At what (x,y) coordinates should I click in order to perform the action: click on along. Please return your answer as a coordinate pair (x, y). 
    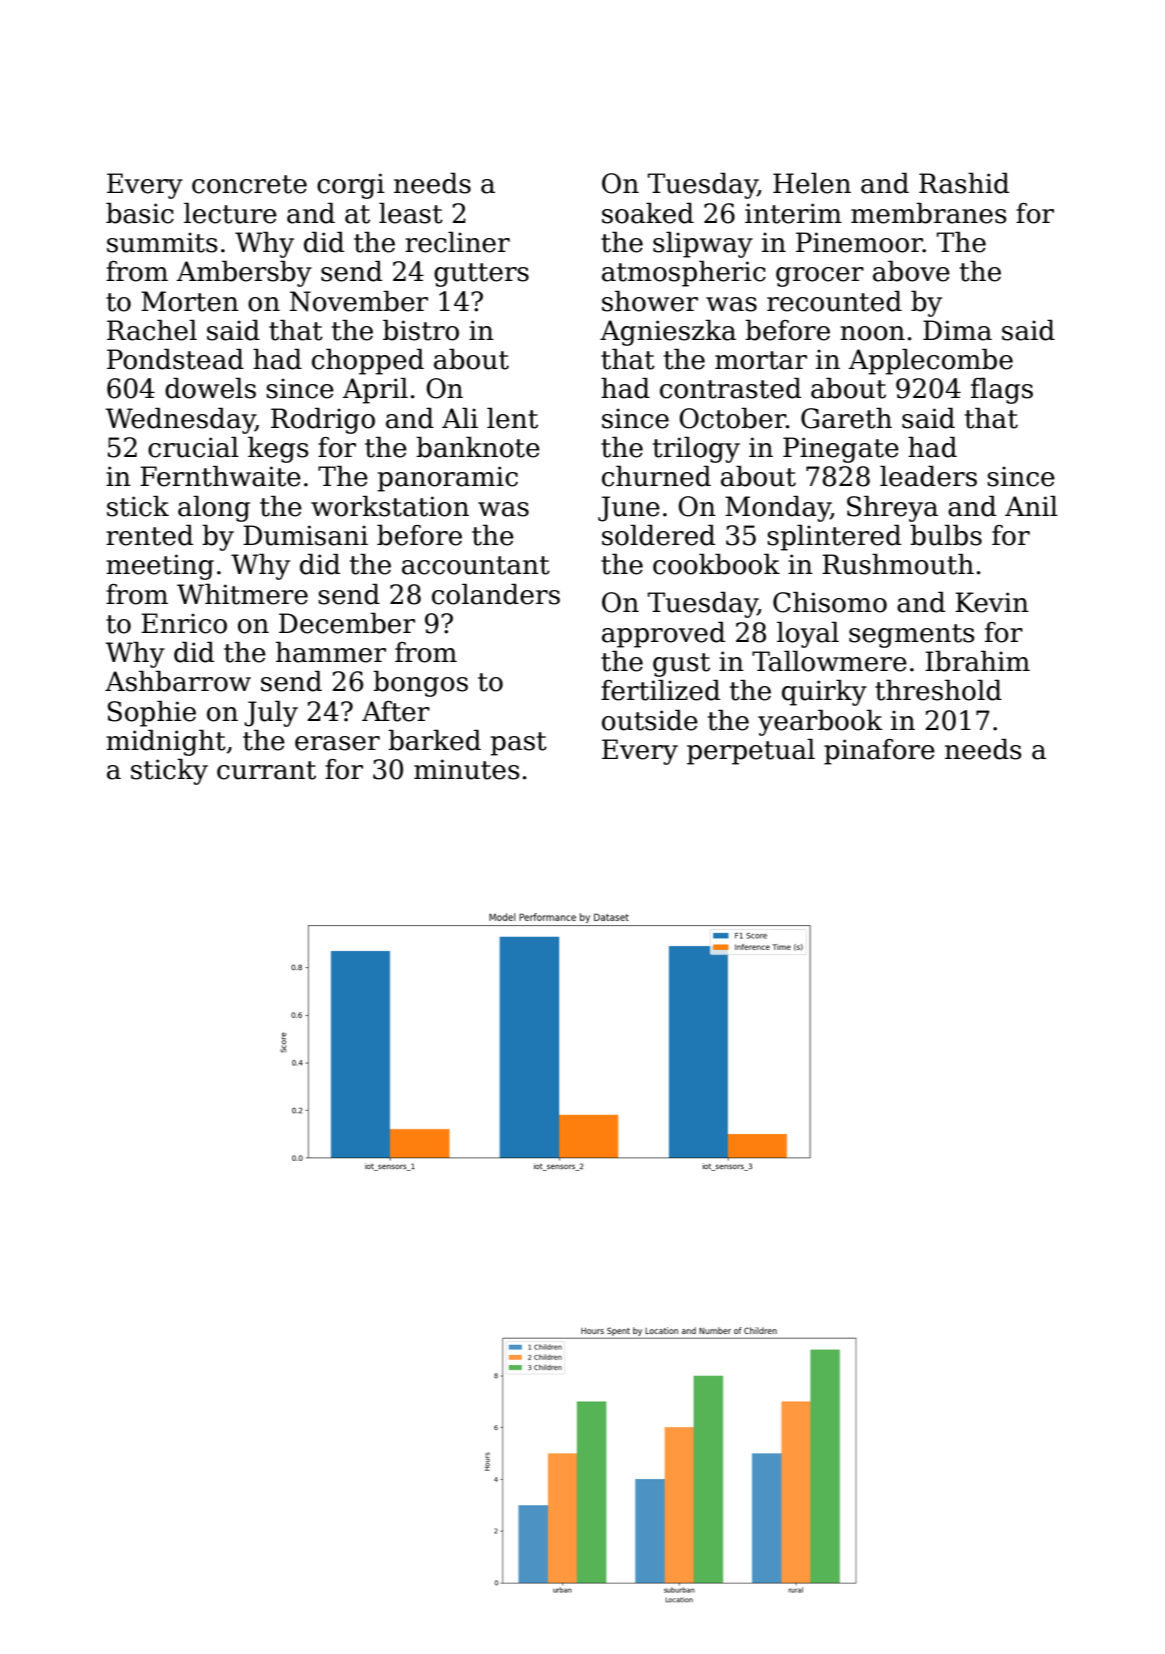
    Looking at the image, I should click on (214, 509).
